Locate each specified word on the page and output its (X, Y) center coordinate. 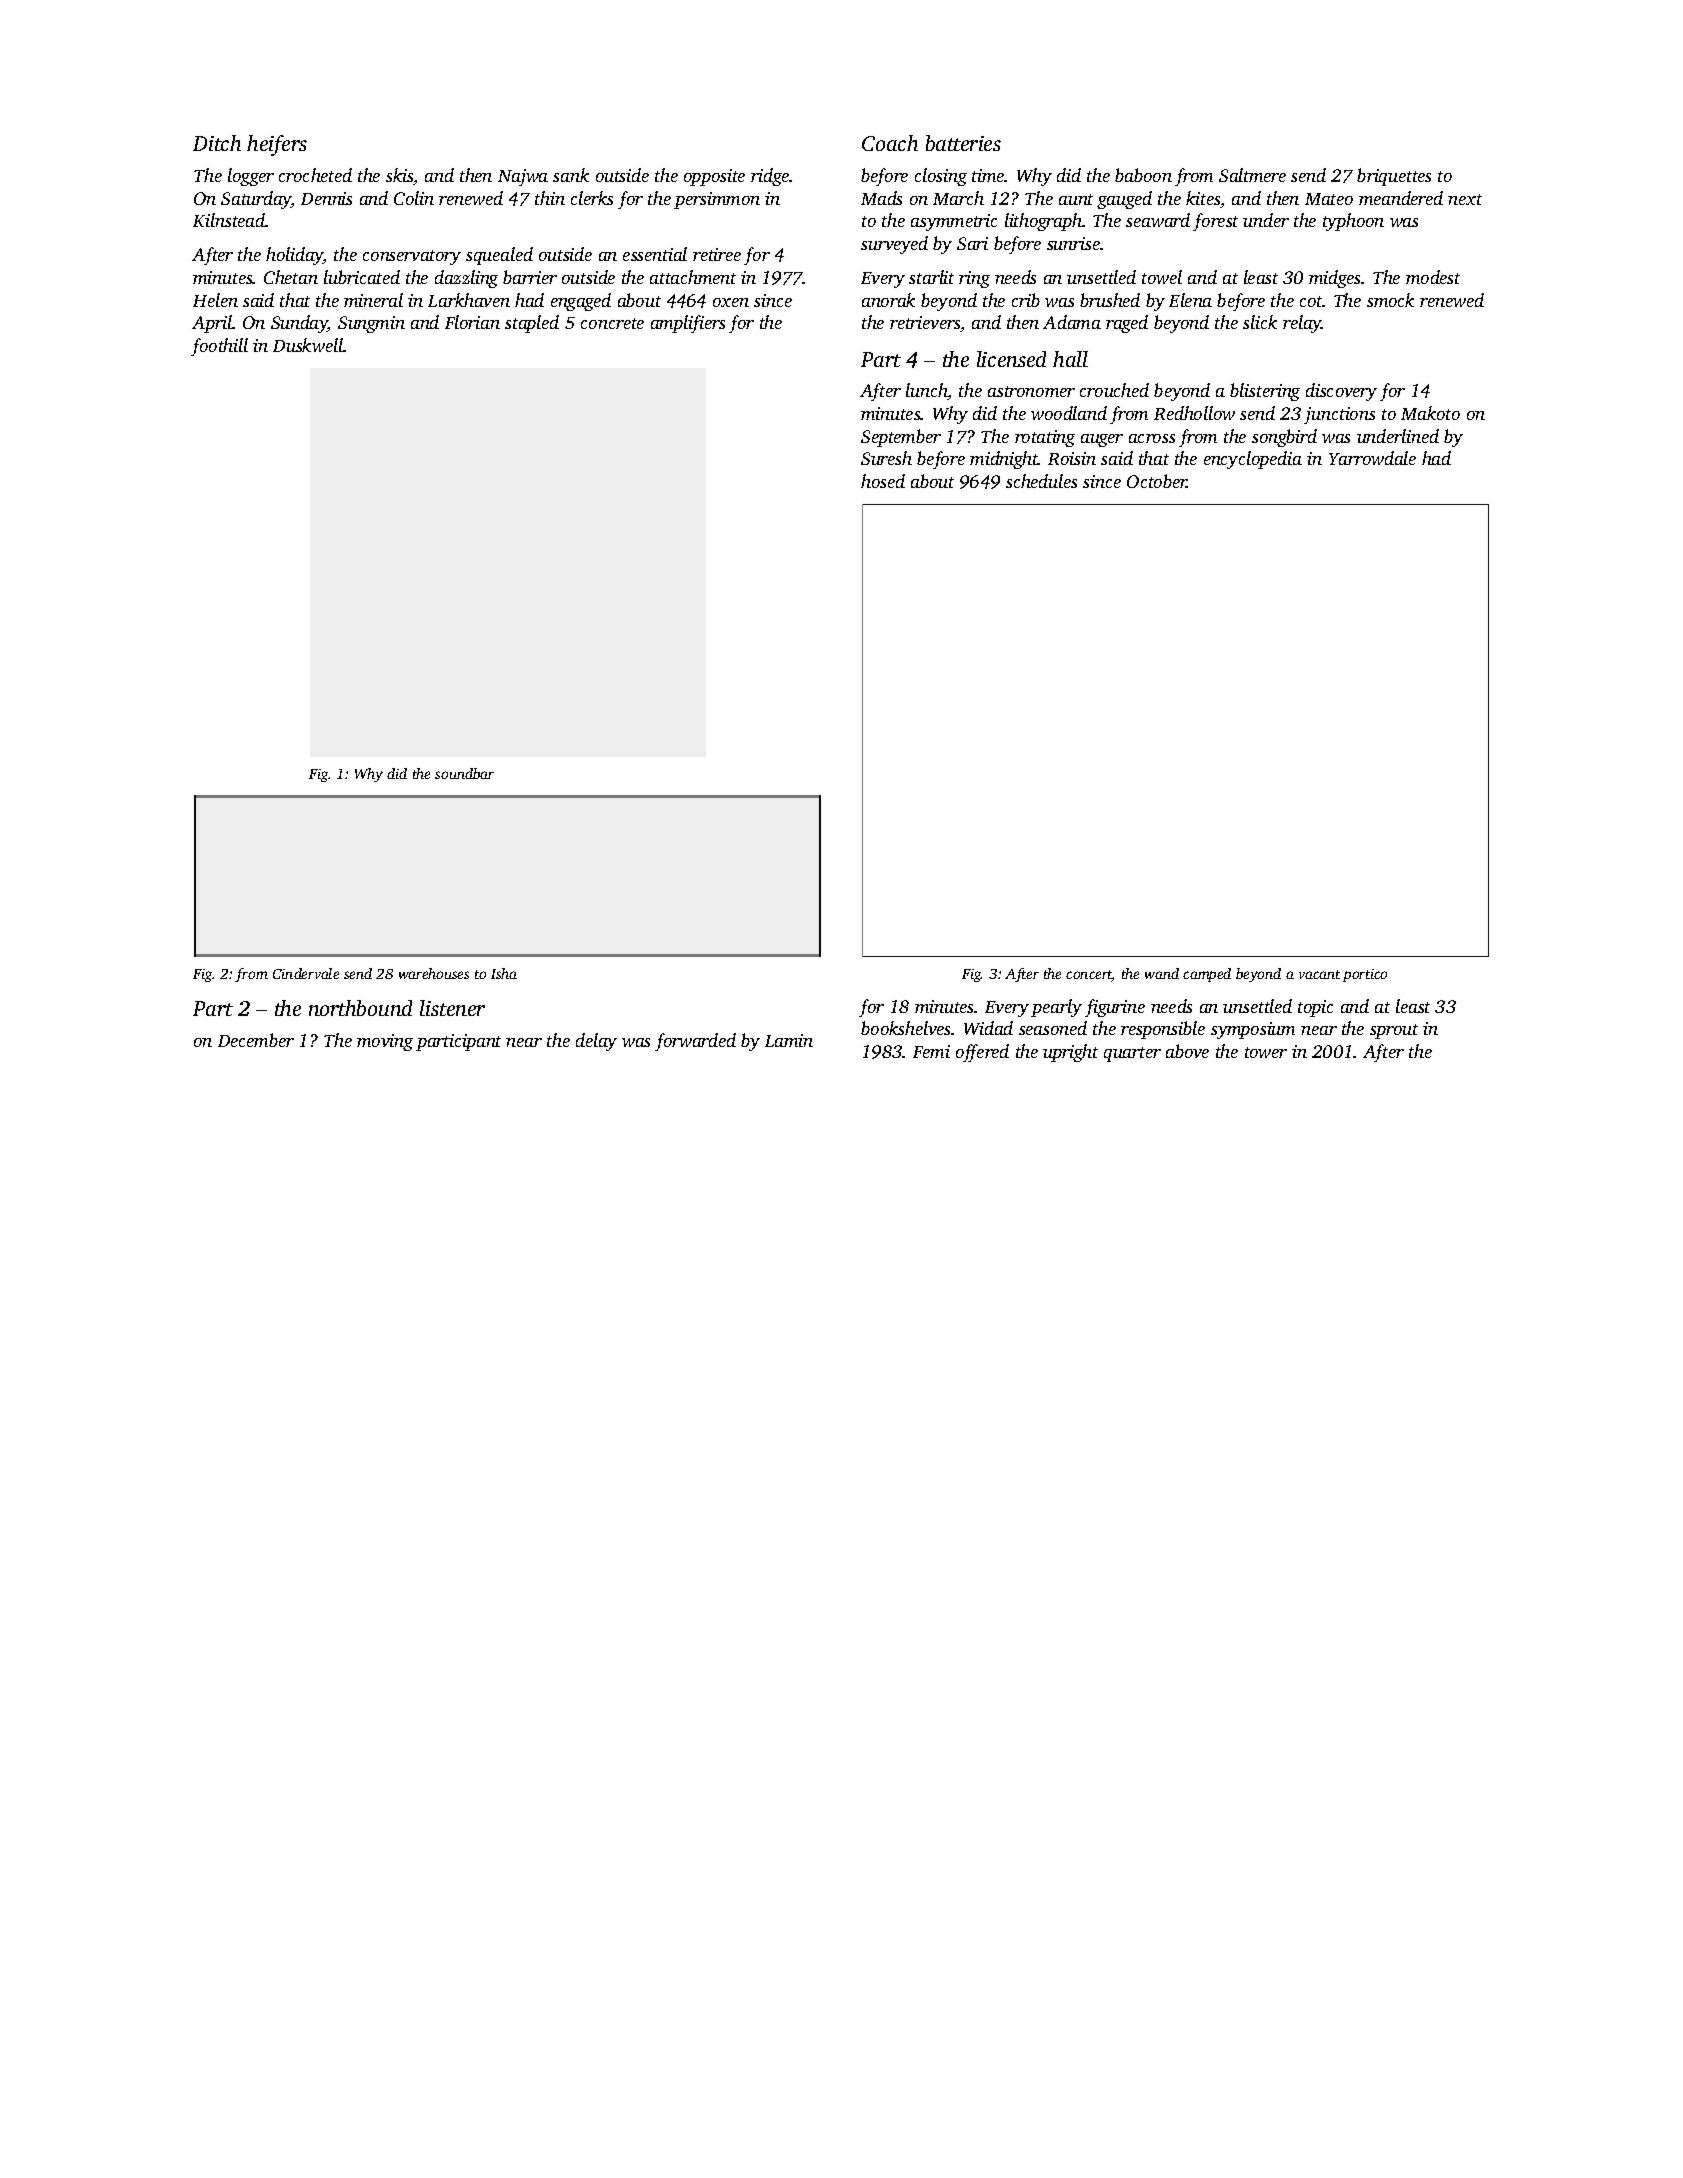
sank (571, 175)
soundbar (464, 773)
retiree (717, 254)
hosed (883, 481)
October (1157, 481)
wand (1162, 973)
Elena (1190, 300)
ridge (770, 177)
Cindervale (306, 973)
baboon (1143, 175)
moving (385, 1042)
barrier (530, 277)
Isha (504, 973)
